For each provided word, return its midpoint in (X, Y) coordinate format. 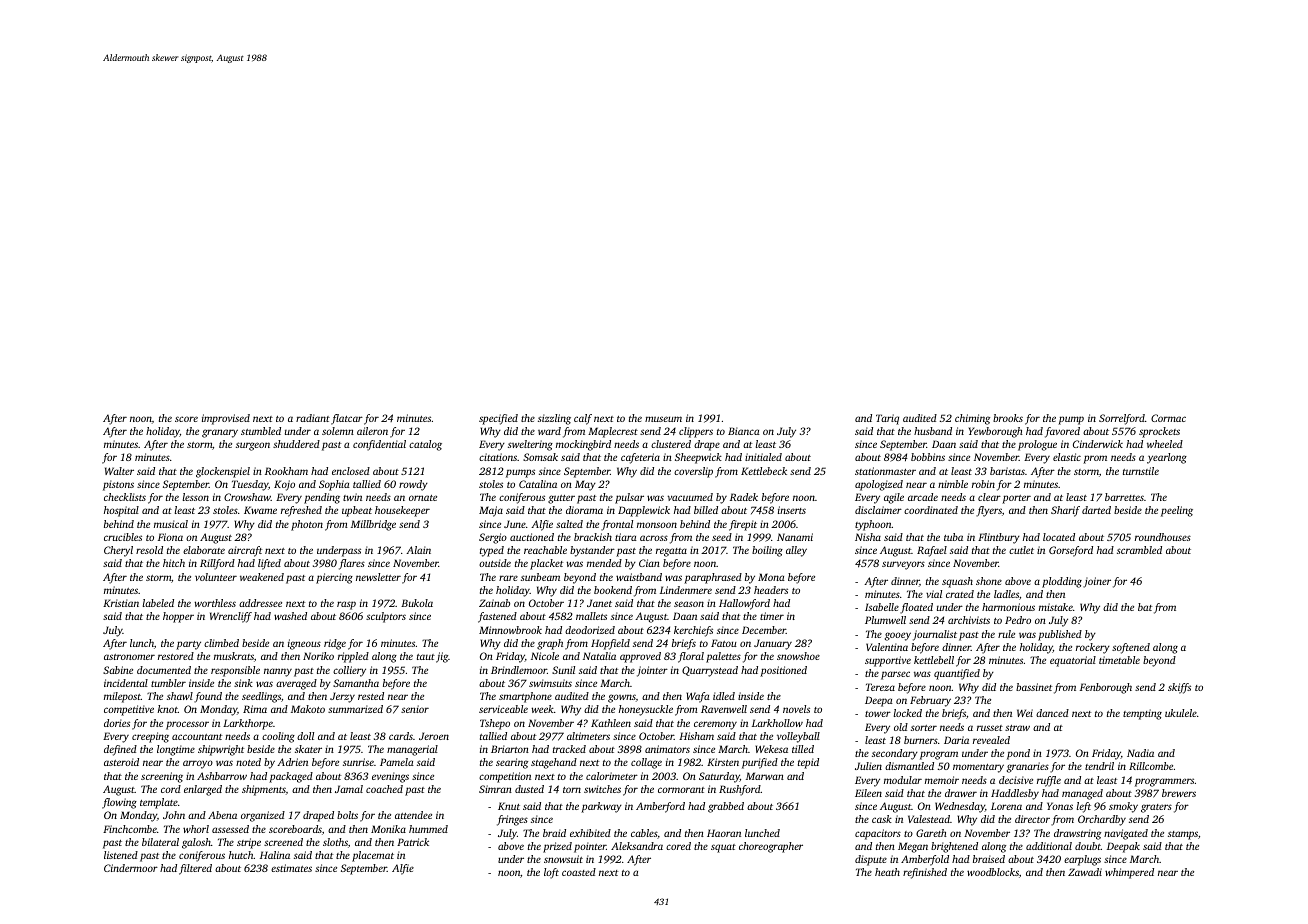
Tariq (887, 419)
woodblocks (993, 872)
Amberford (660, 807)
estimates (291, 868)
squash (957, 582)
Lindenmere (686, 590)
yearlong (1167, 458)
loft (551, 873)
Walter (119, 471)
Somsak (540, 457)
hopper (178, 617)
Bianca (744, 431)
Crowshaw (247, 497)
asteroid (121, 762)
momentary (978, 768)
